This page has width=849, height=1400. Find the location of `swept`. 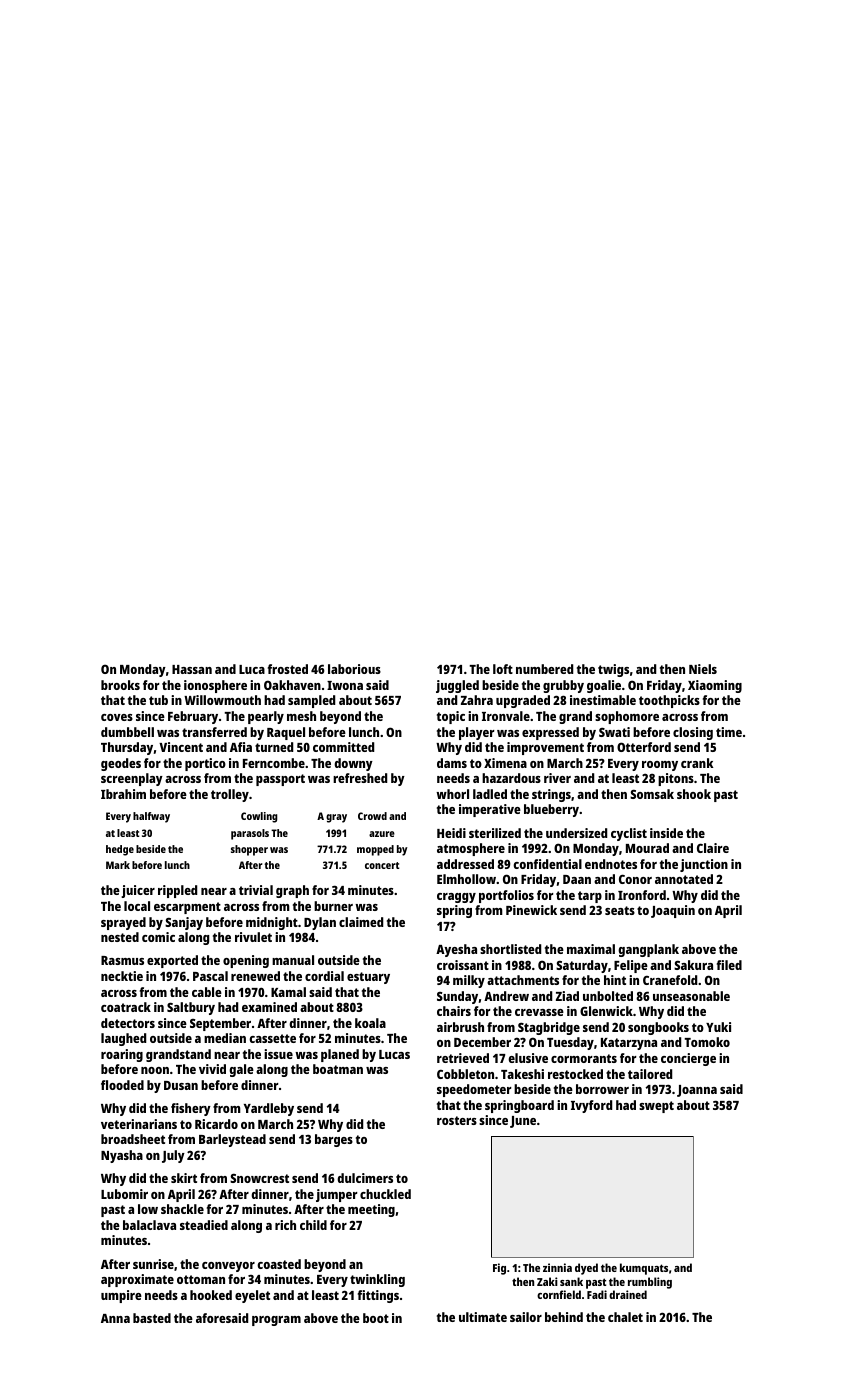

swept is located at coordinates (656, 1107).
